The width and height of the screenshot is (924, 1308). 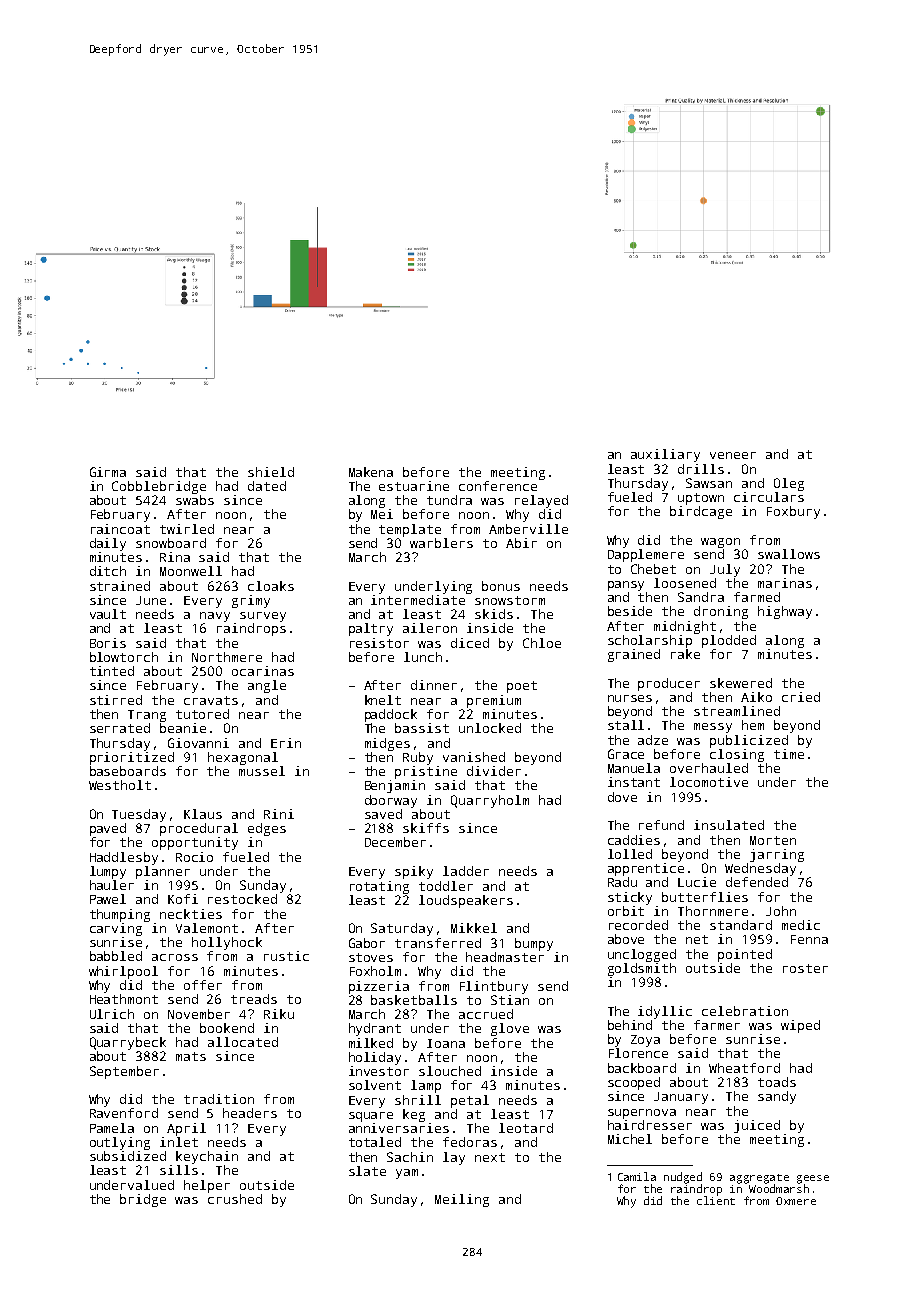 I want to click on headers, so click(x=250, y=1113).
